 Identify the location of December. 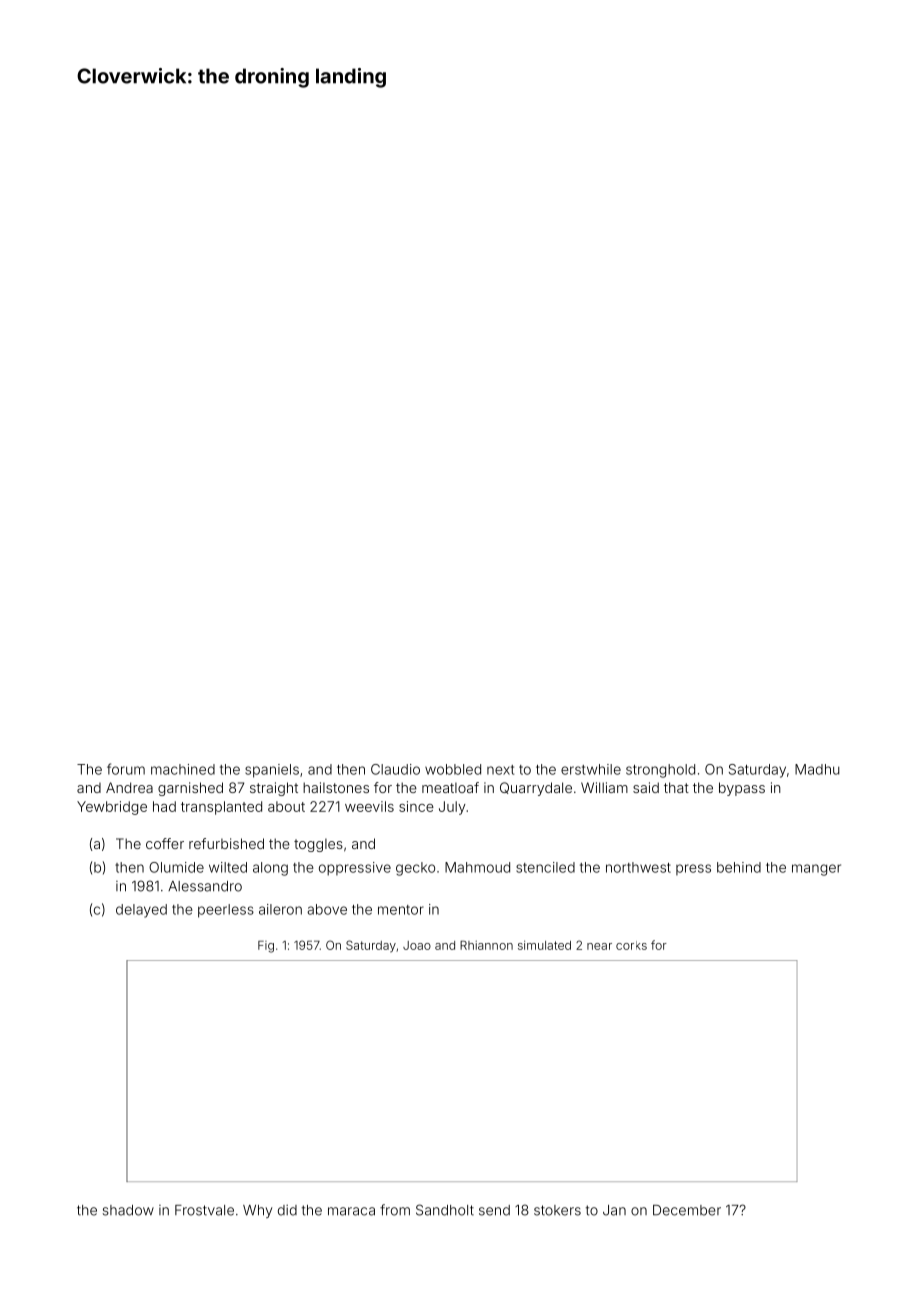
(687, 1210).
